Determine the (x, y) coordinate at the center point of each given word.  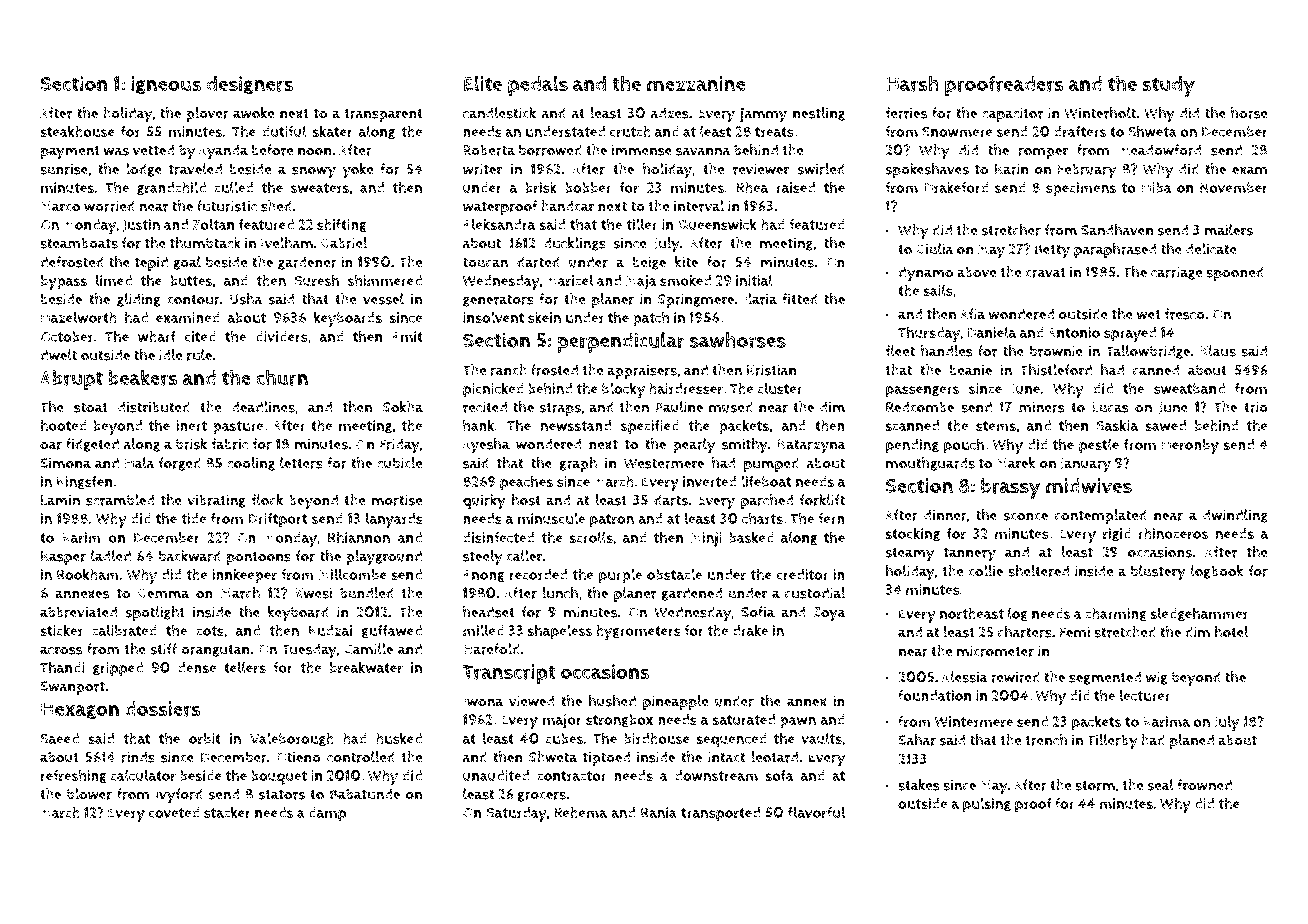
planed (1192, 741)
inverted (710, 481)
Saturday (517, 814)
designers (250, 85)
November (1234, 188)
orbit (205, 739)
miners (1042, 407)
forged (180, 464)
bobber (588, 188)
